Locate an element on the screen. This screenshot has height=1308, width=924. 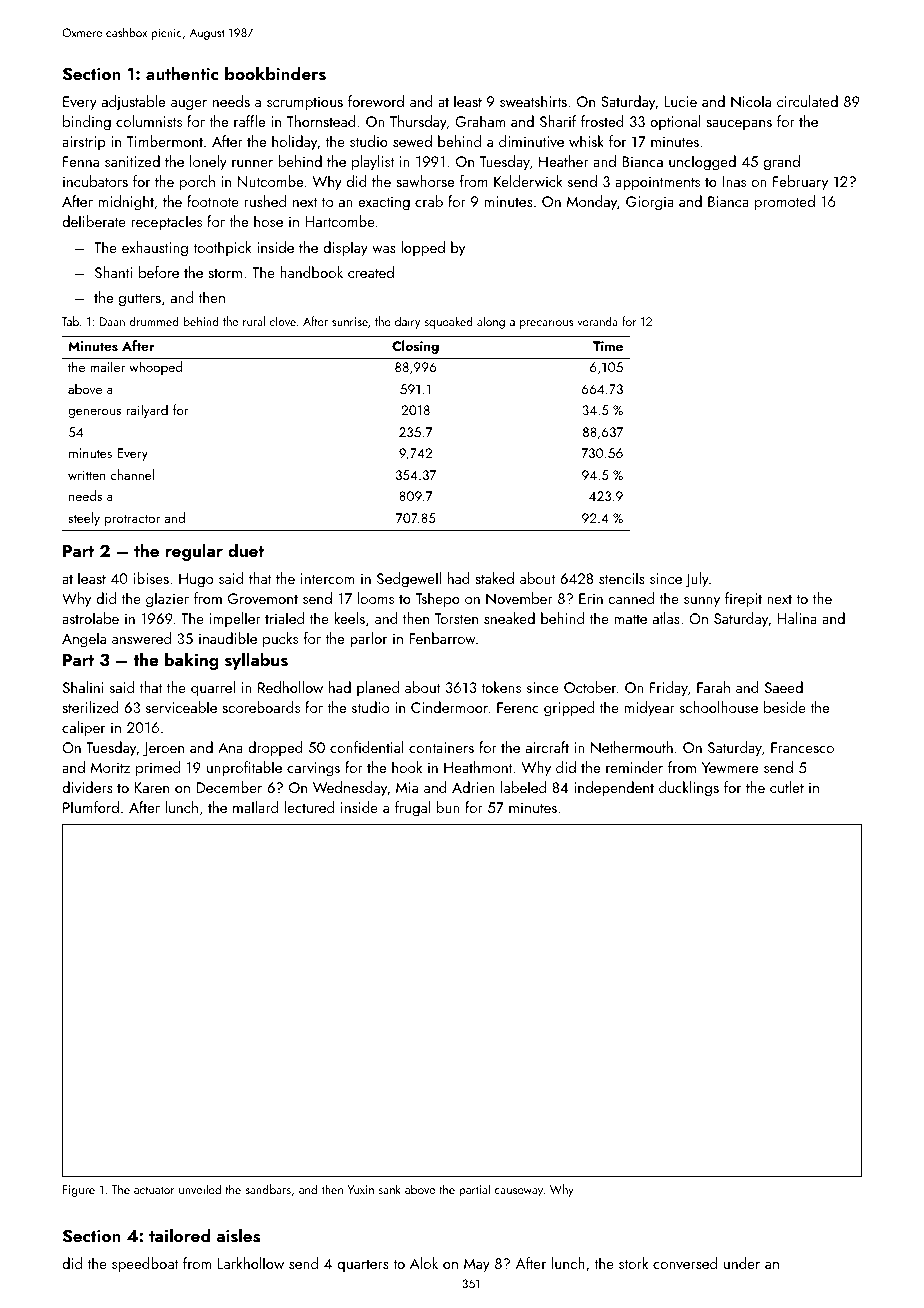
whooped is located at coordinates (155, 368).
